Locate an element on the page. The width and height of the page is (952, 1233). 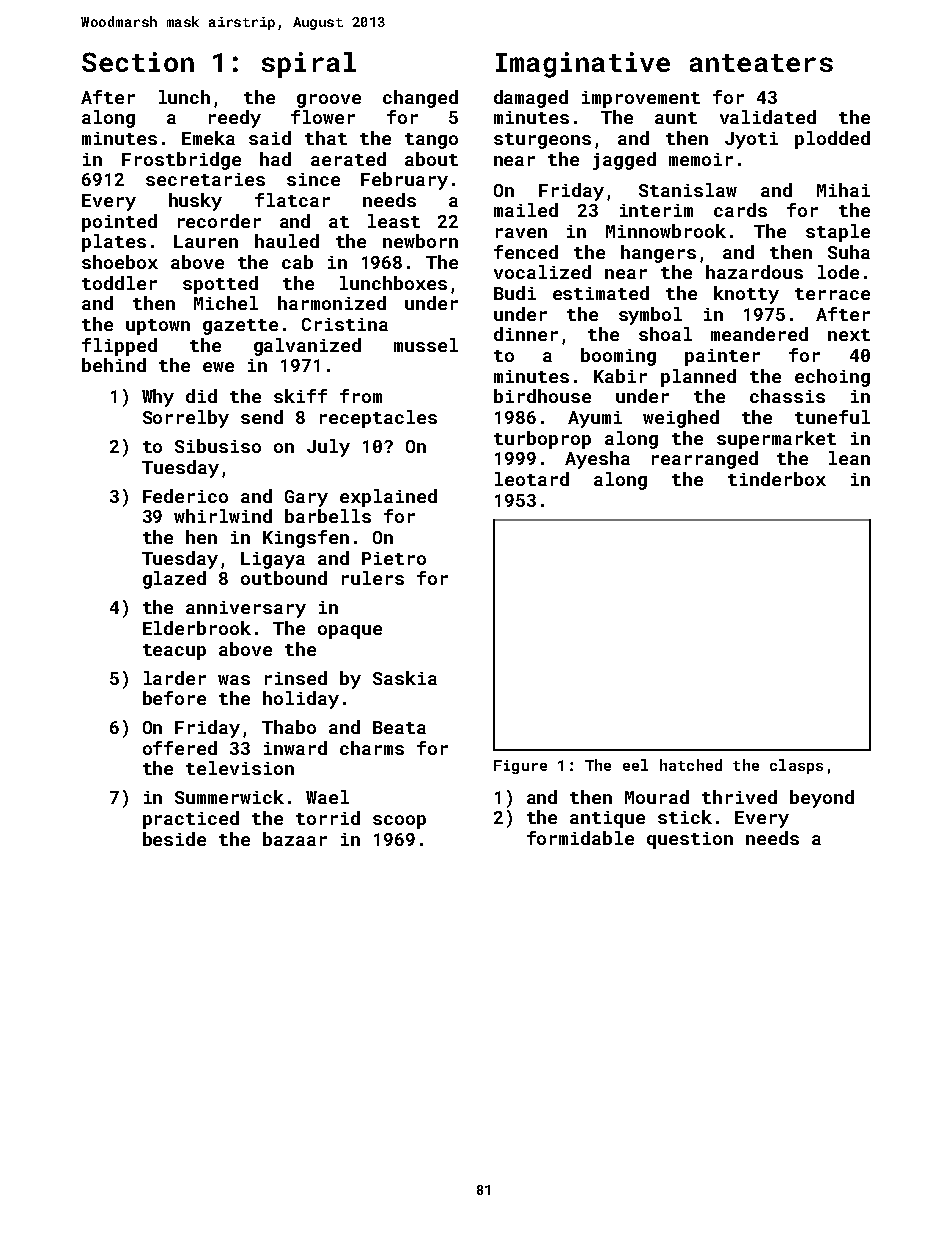
Suha is located at coordinates (849, 252).
